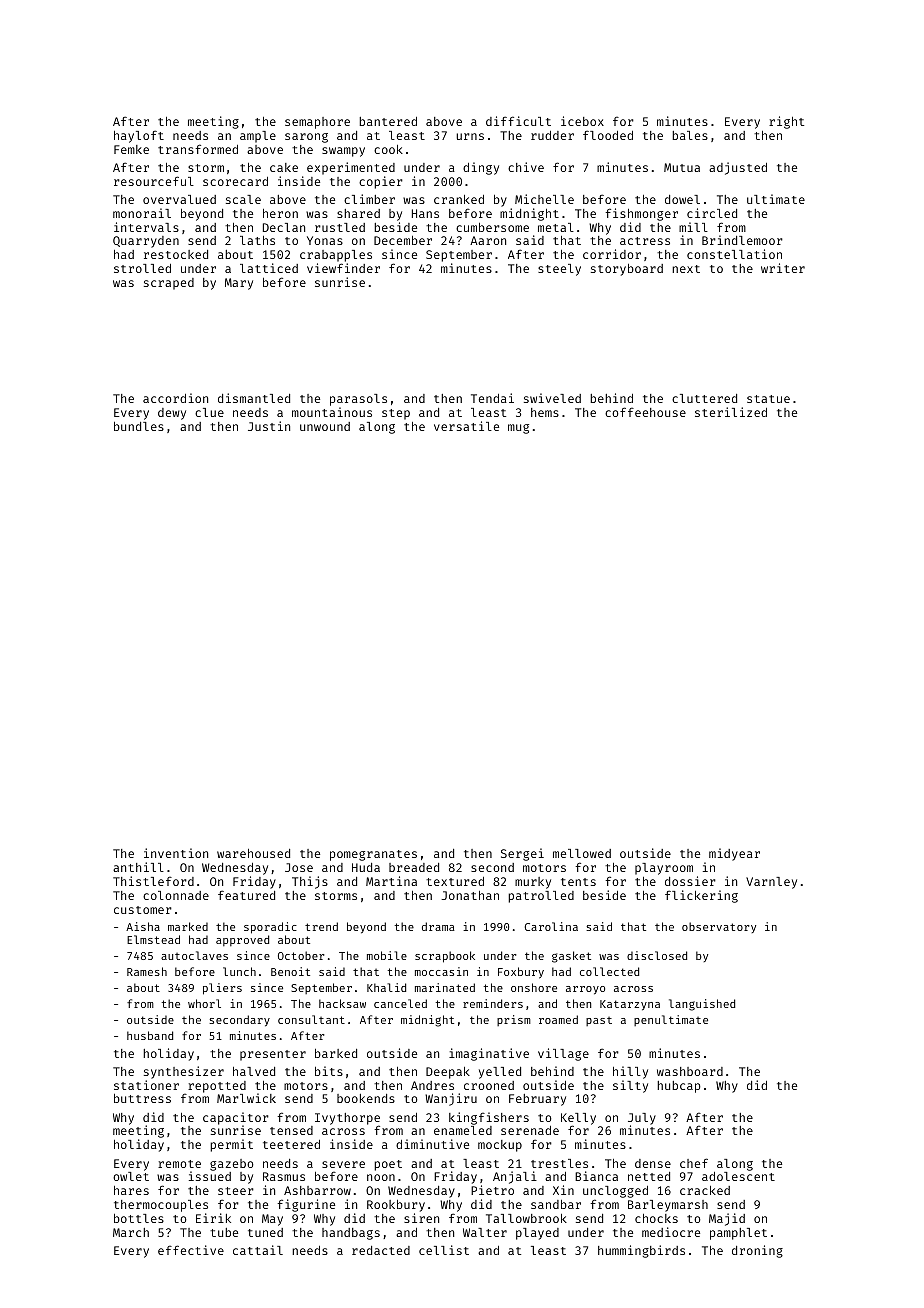  What do you see at coordinates (169, 284) in the page?
I see `scraped` at bounding box center [169, 284].
